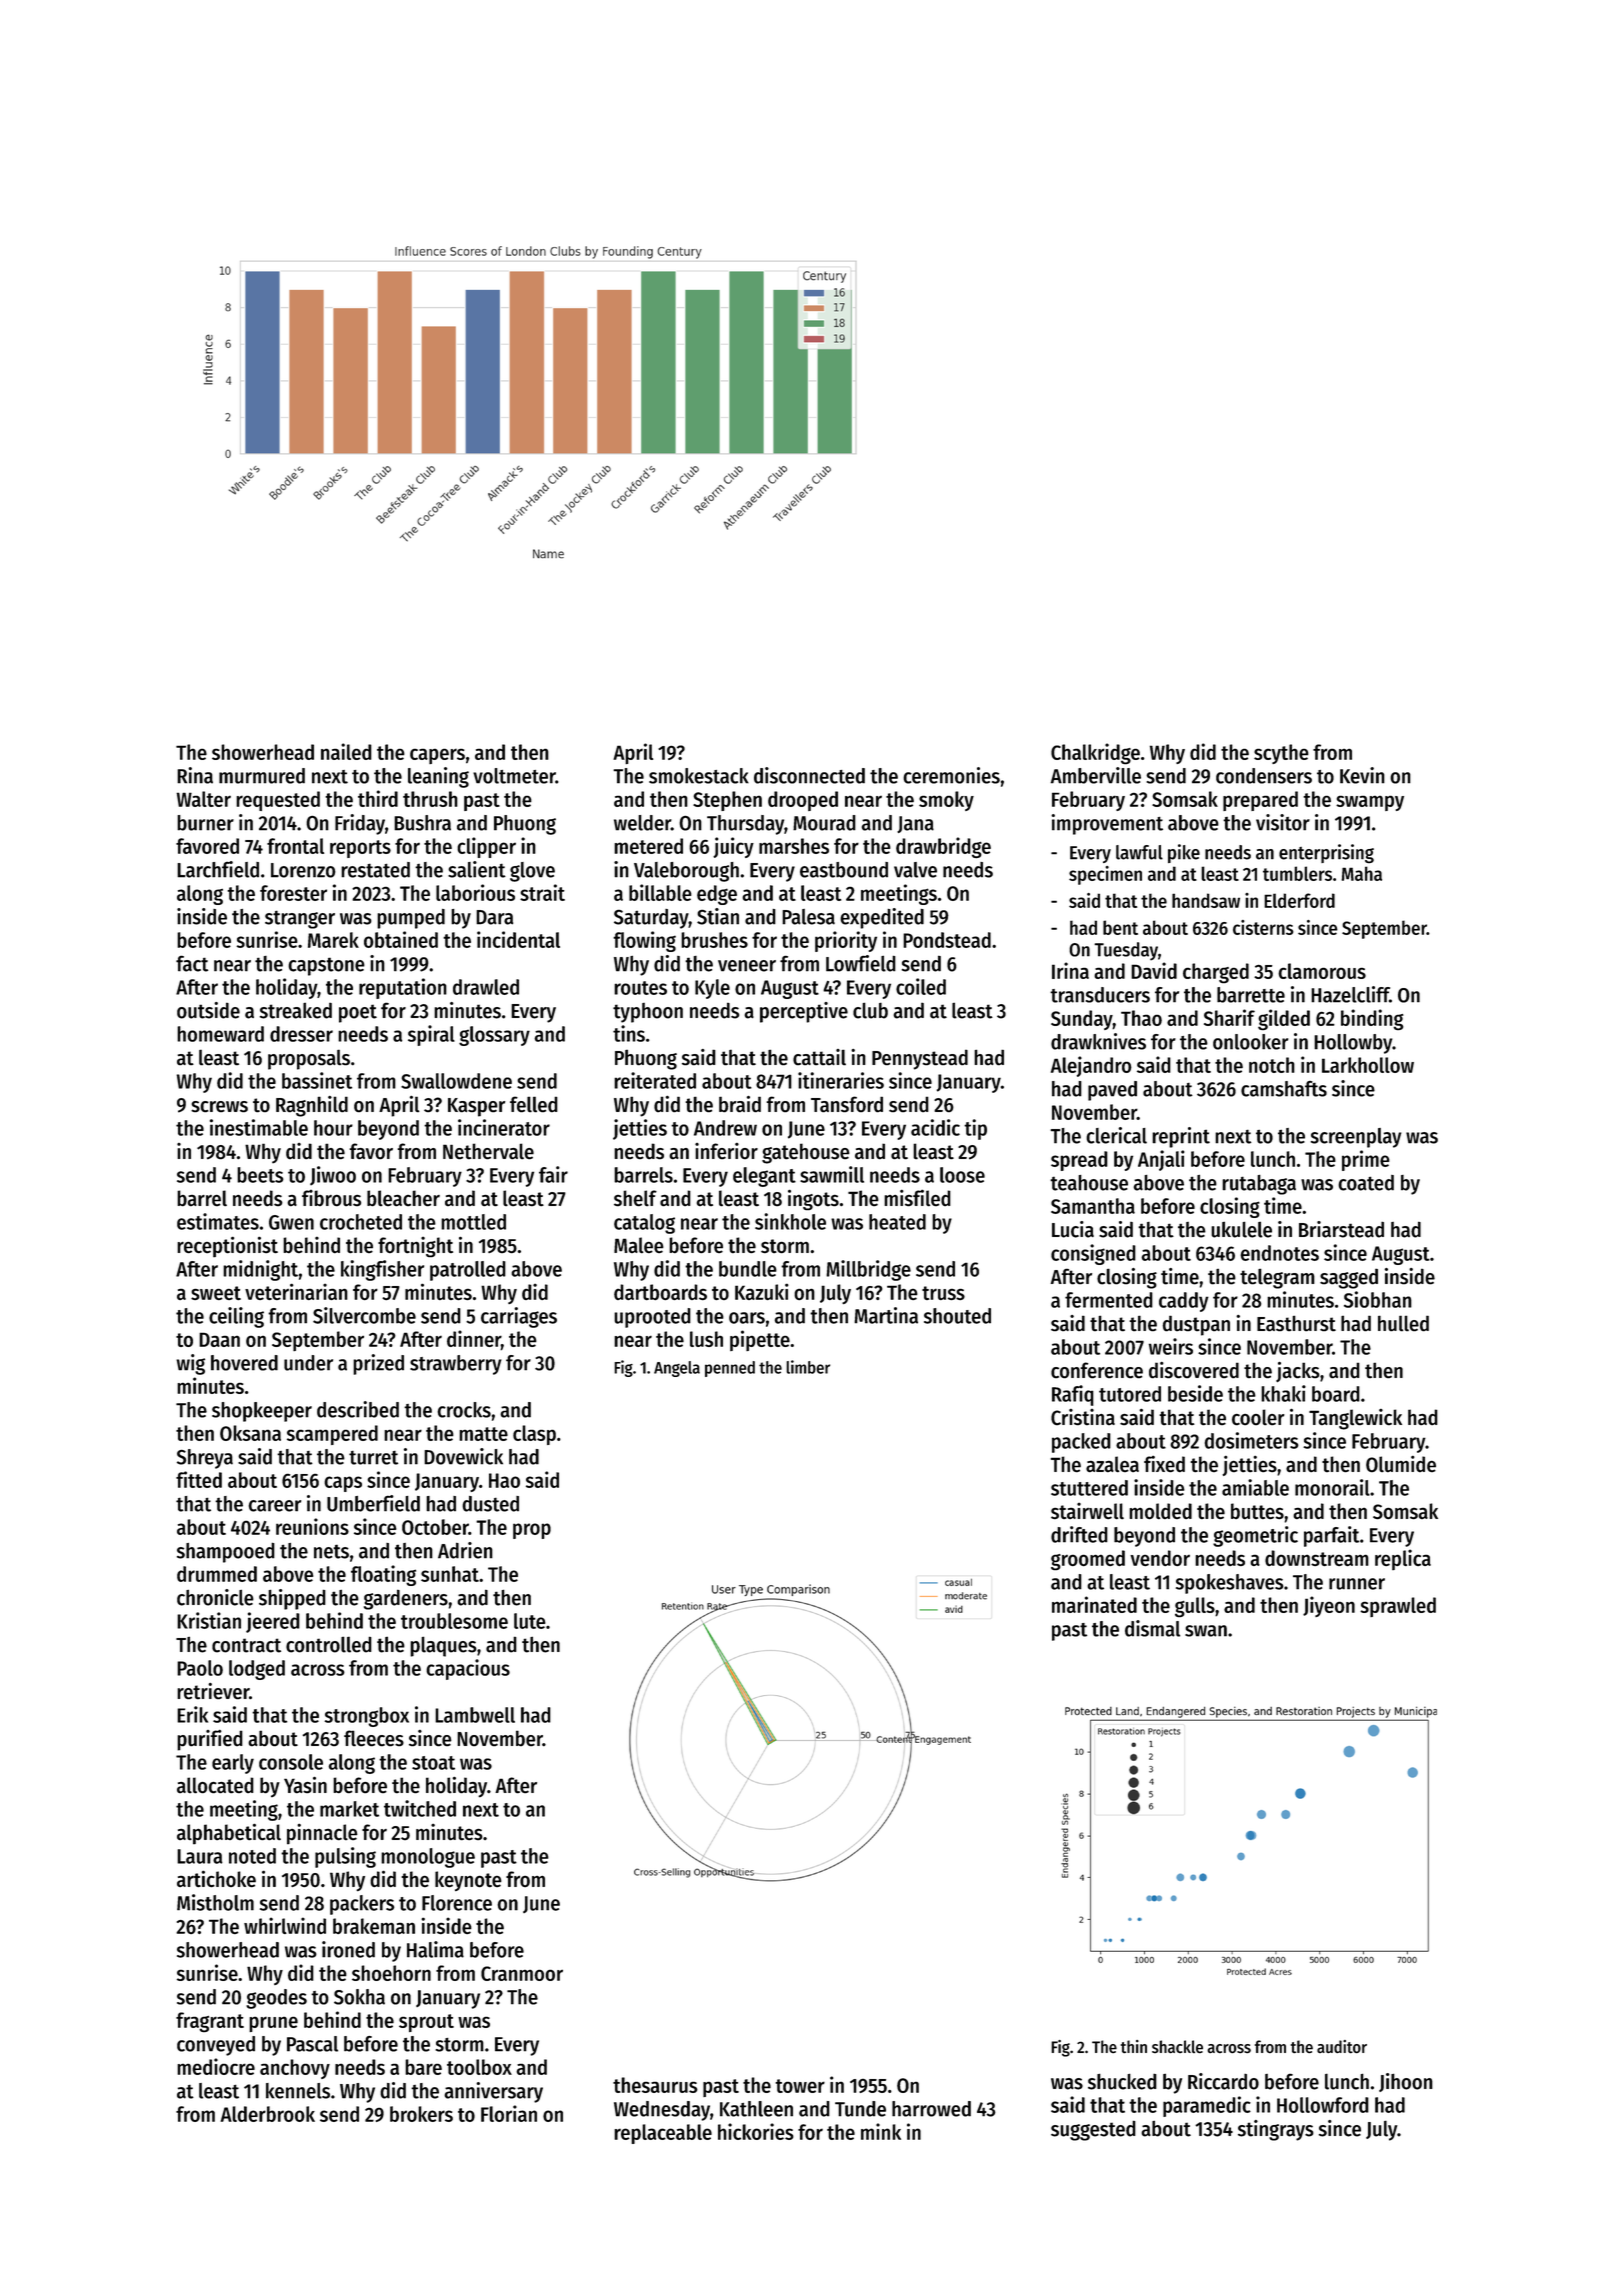  Describe the element at coordinates (420, 1808) in the image. I see `twitched` at that location.
